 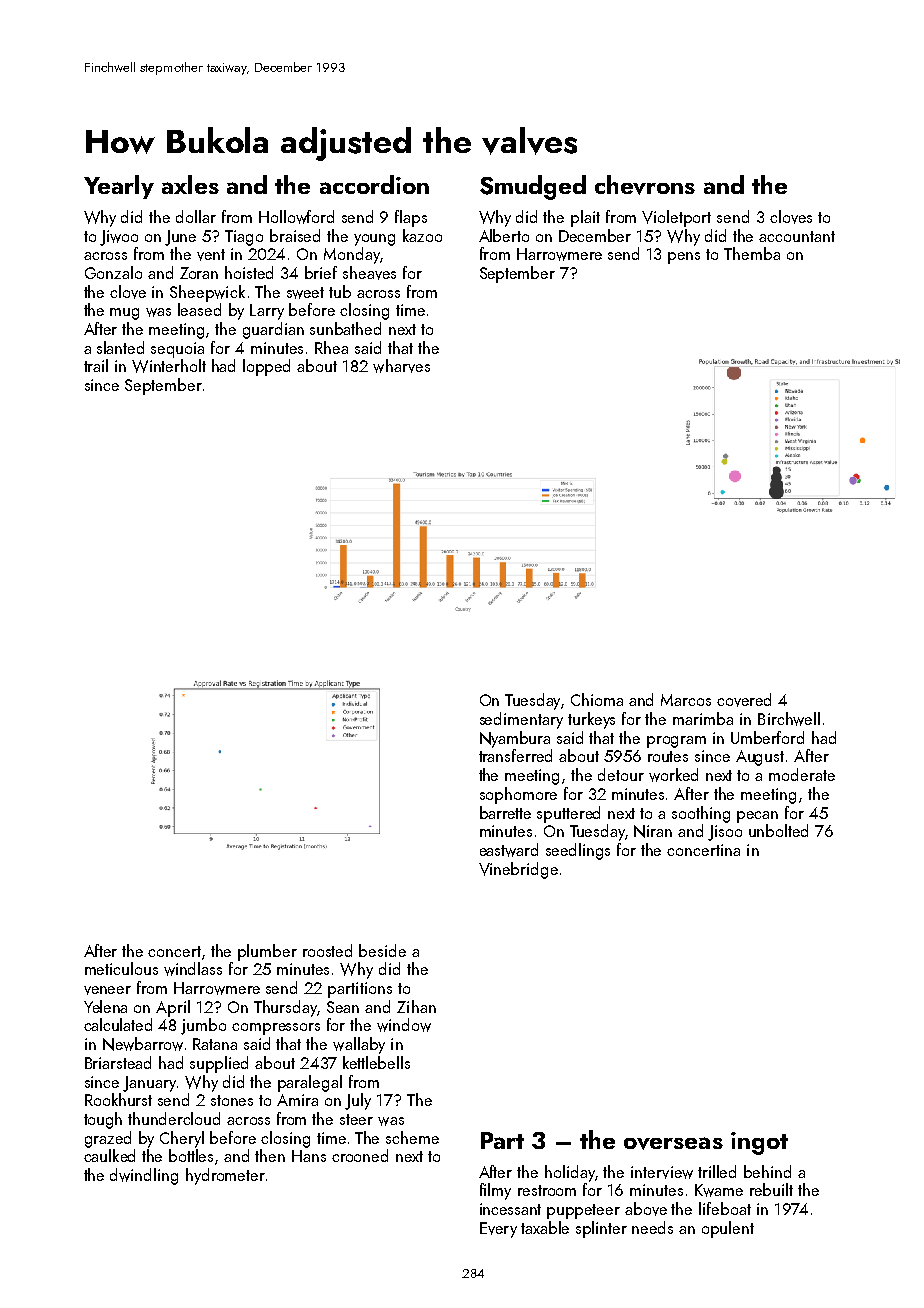 I want to click on opulent, so click(x=728, y=1229).
